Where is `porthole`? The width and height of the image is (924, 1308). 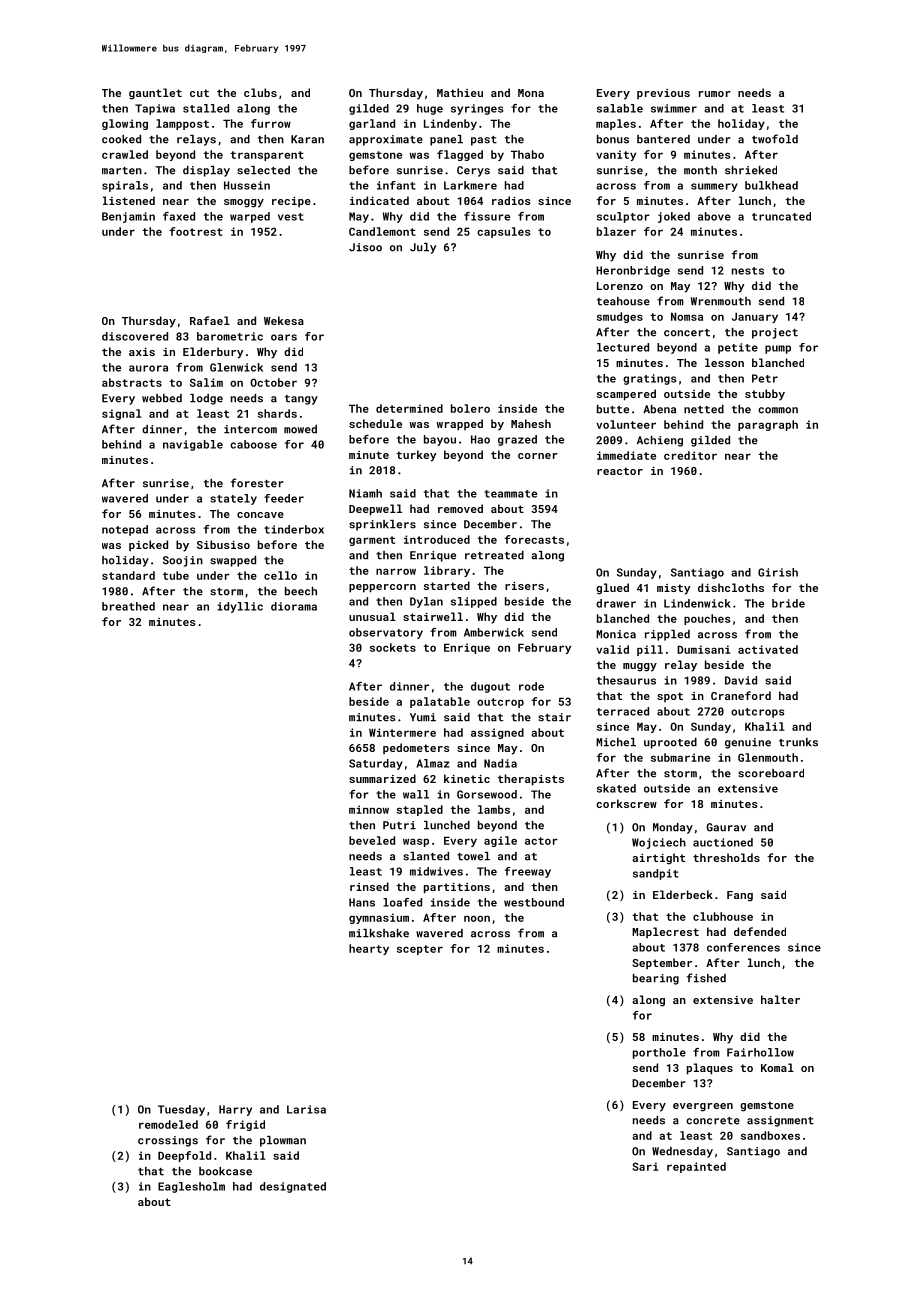 porthole is located at coordinates (659, 1053).
